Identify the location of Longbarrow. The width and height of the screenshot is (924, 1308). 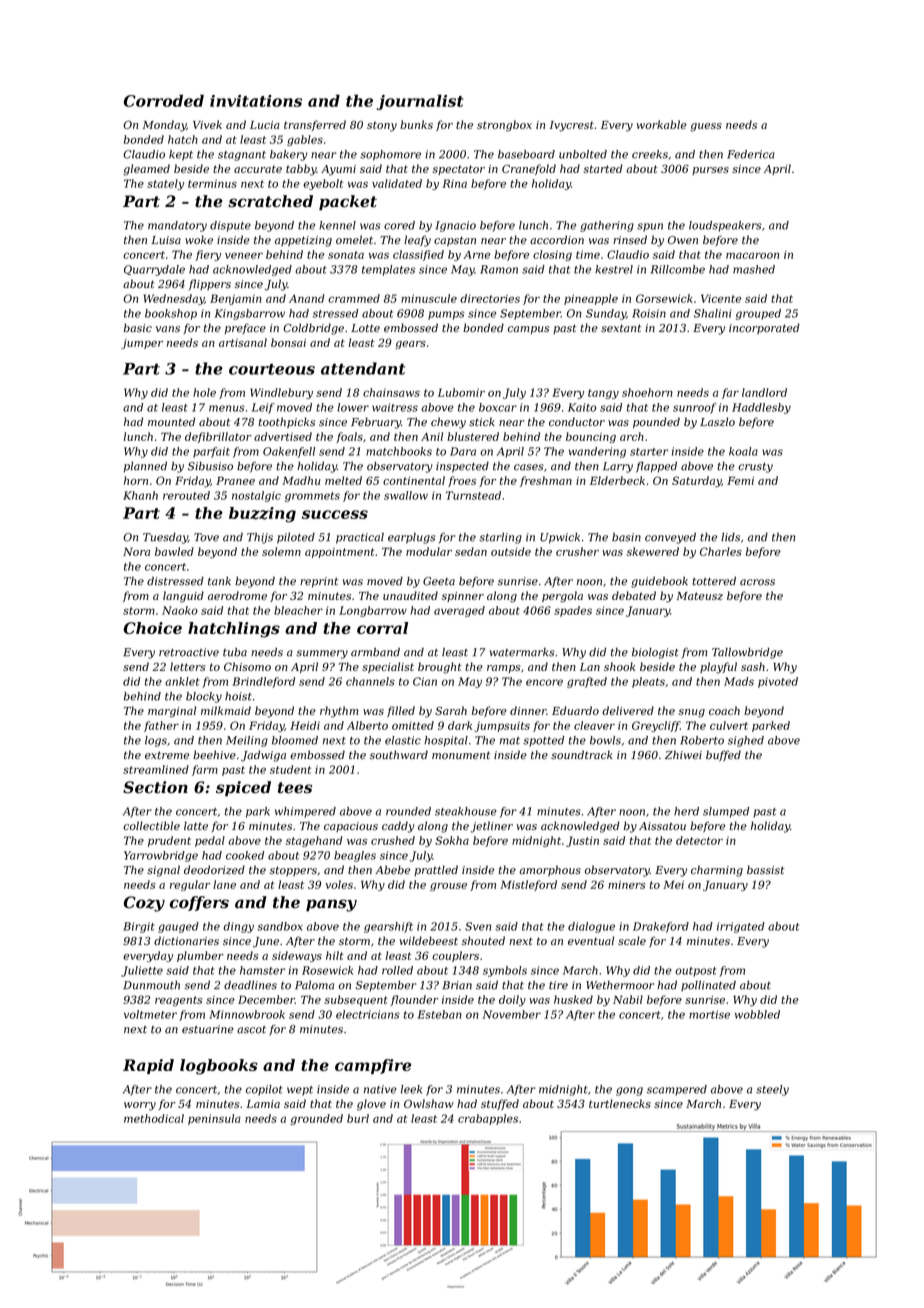
(373, 611).
